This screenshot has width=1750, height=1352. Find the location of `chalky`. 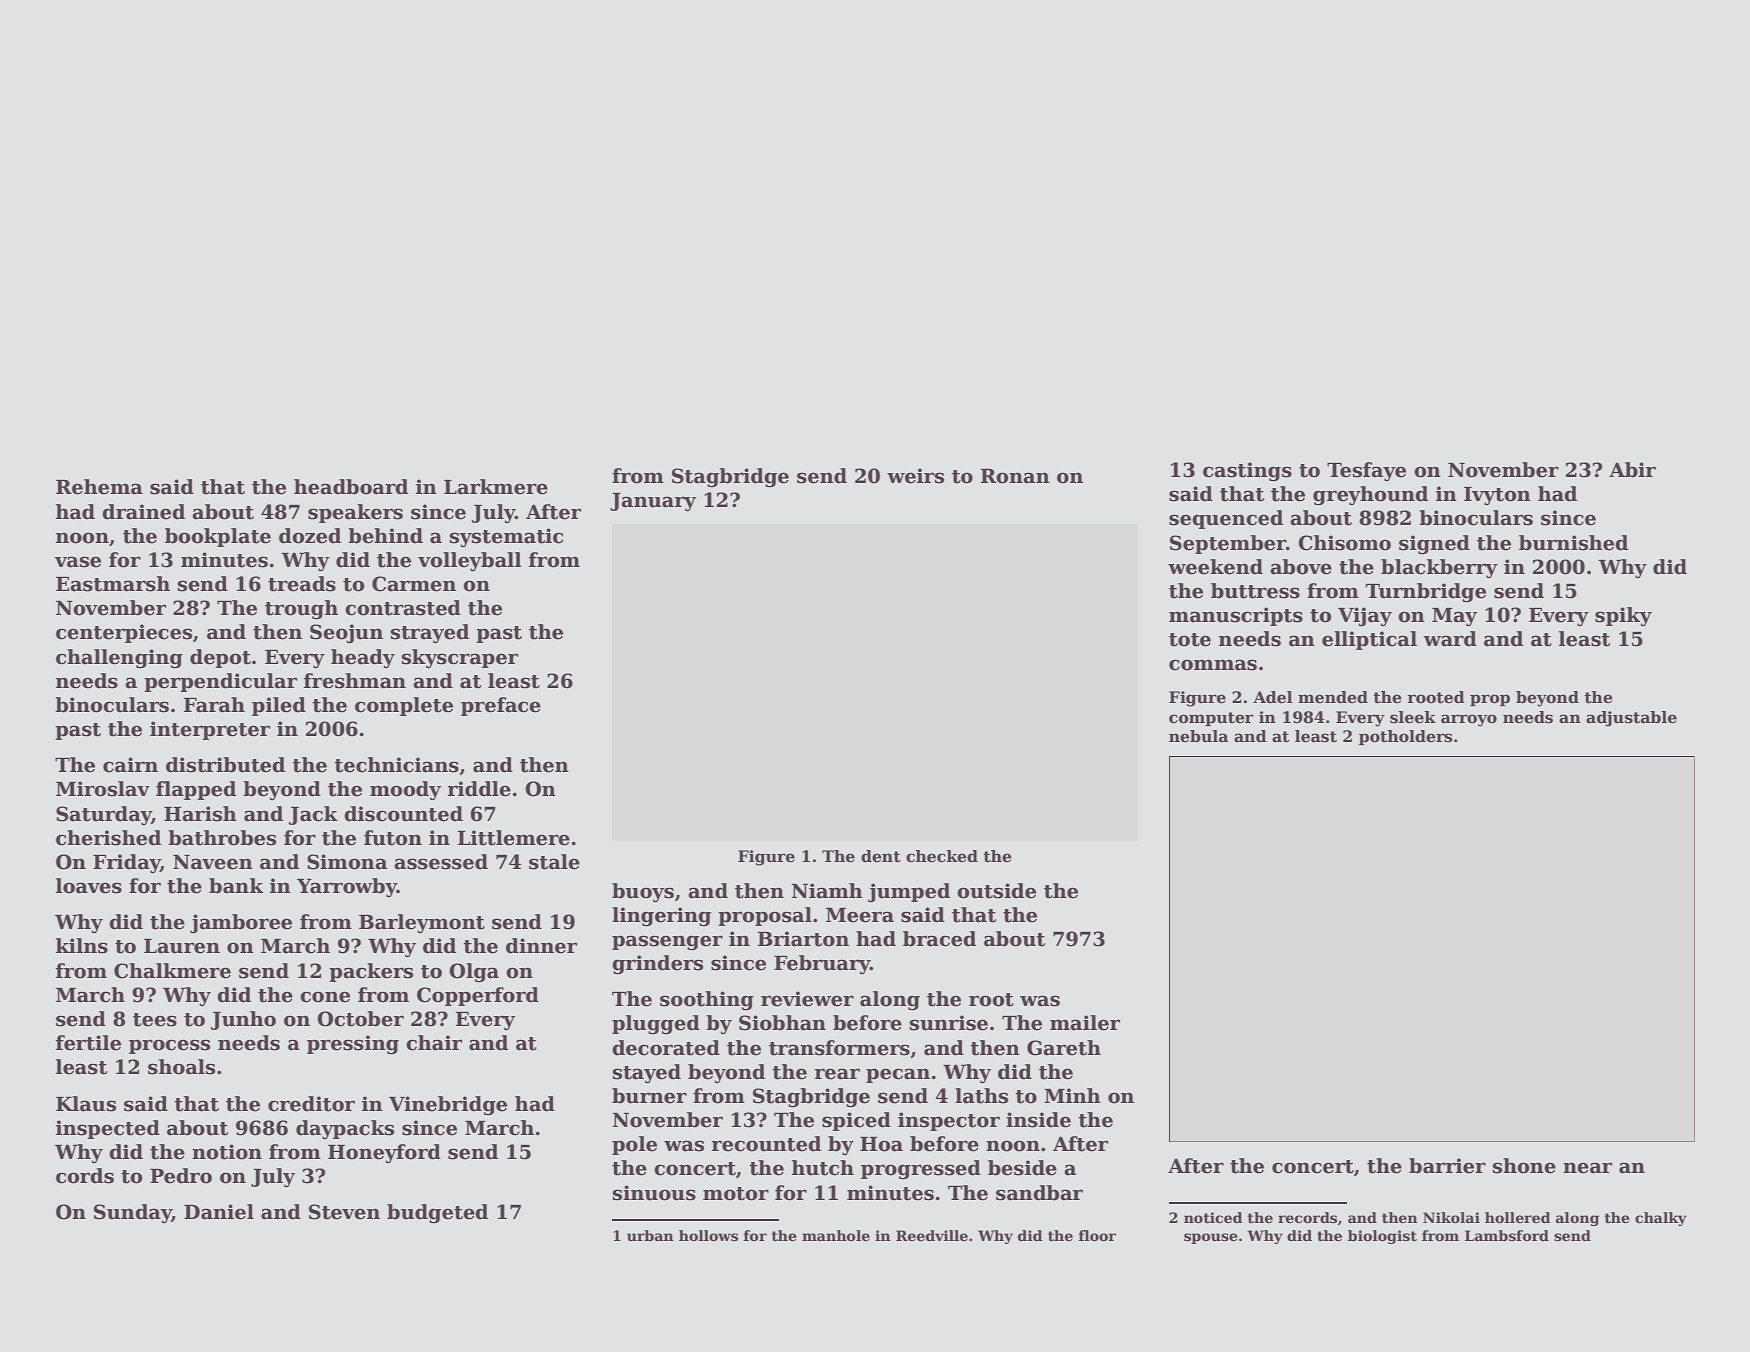

chalky is located at coordinates (1661, 1219).
